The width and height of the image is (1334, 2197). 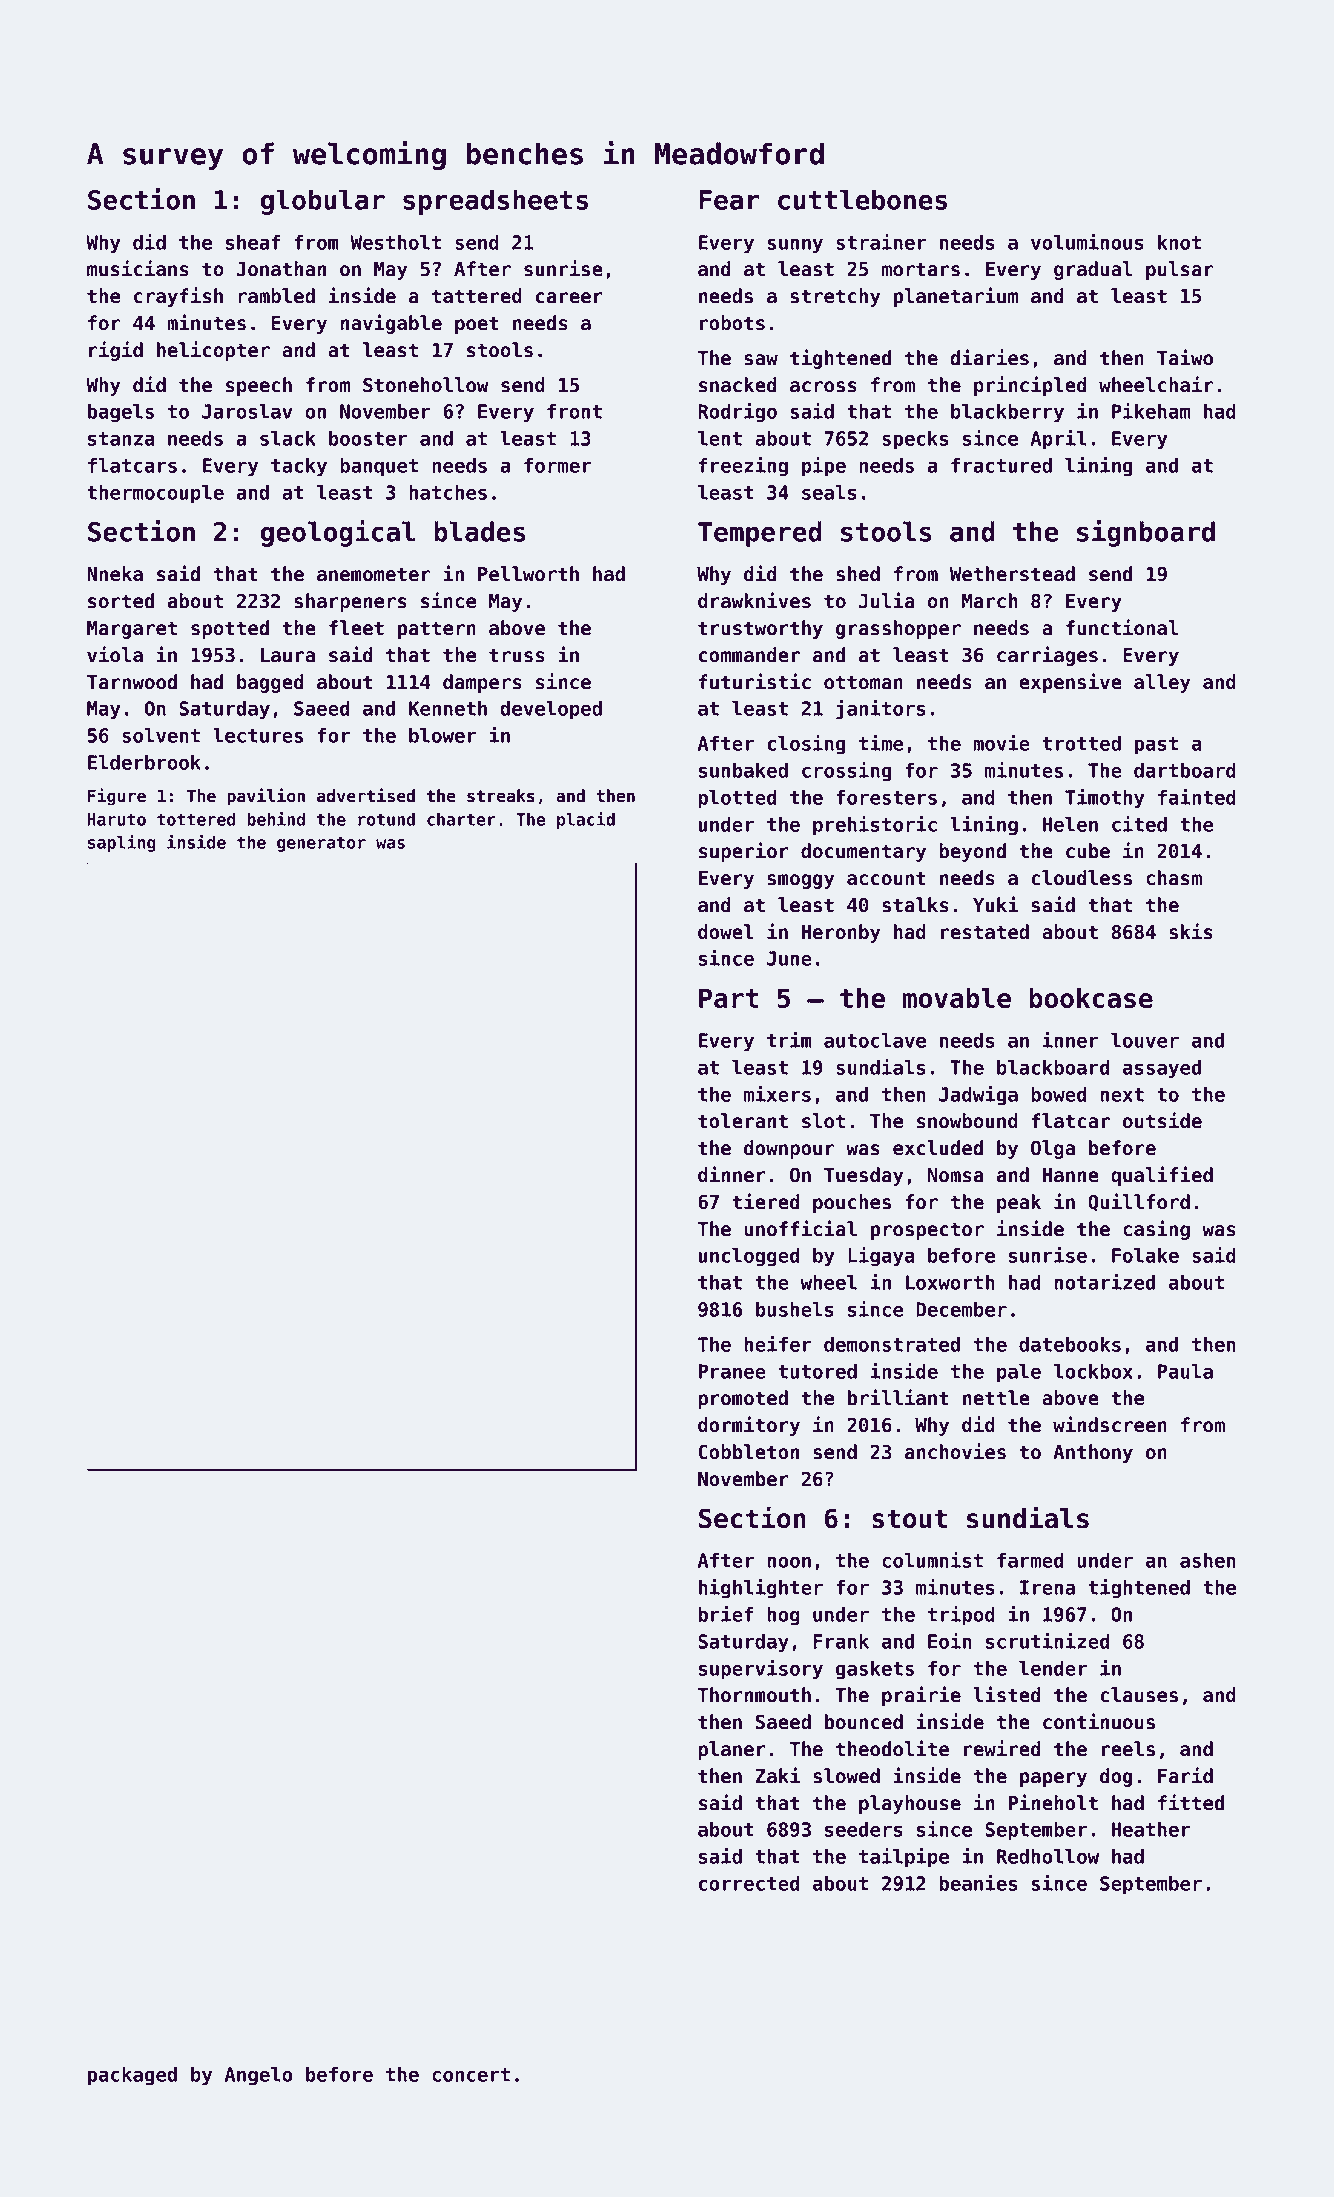 I want to click on packaged, so click(x=132, y=2076).
